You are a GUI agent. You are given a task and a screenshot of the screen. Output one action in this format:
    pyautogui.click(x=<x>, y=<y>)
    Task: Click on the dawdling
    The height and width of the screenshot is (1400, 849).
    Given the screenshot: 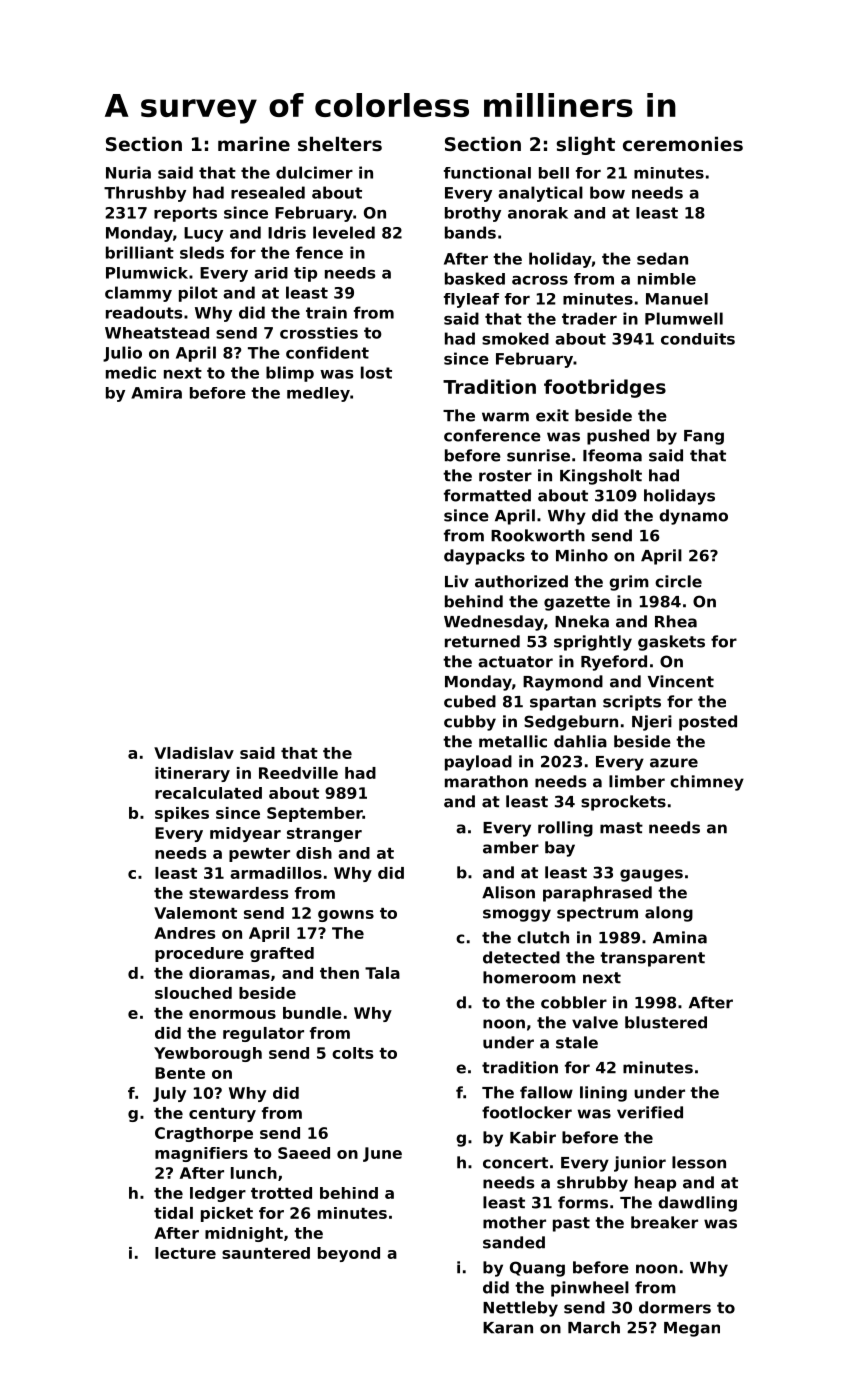 What is the action you would take?
    pyautogui.click(x=697, y=1204)
